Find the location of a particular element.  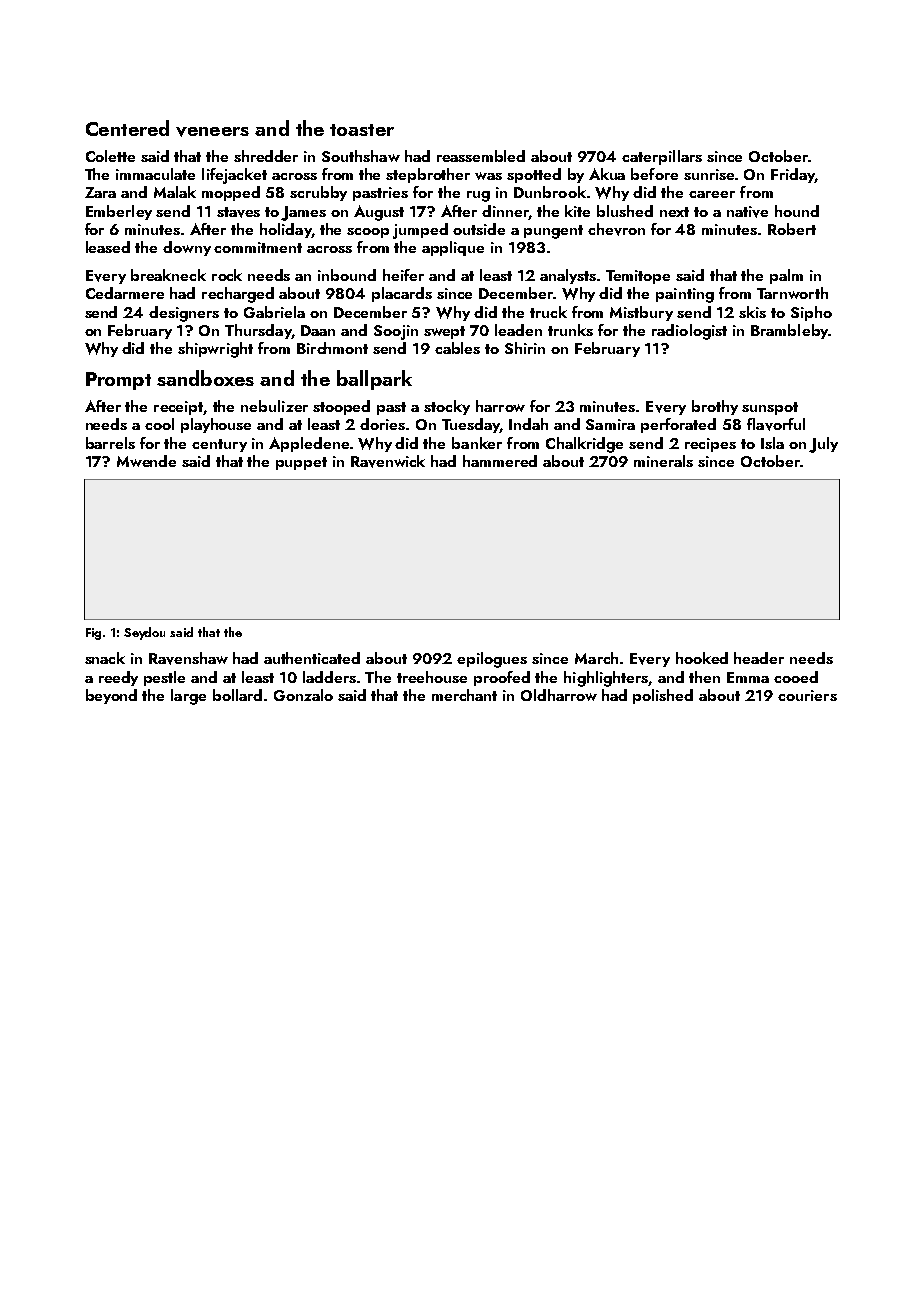

caterpillars is located at coordinates (662, 157).
